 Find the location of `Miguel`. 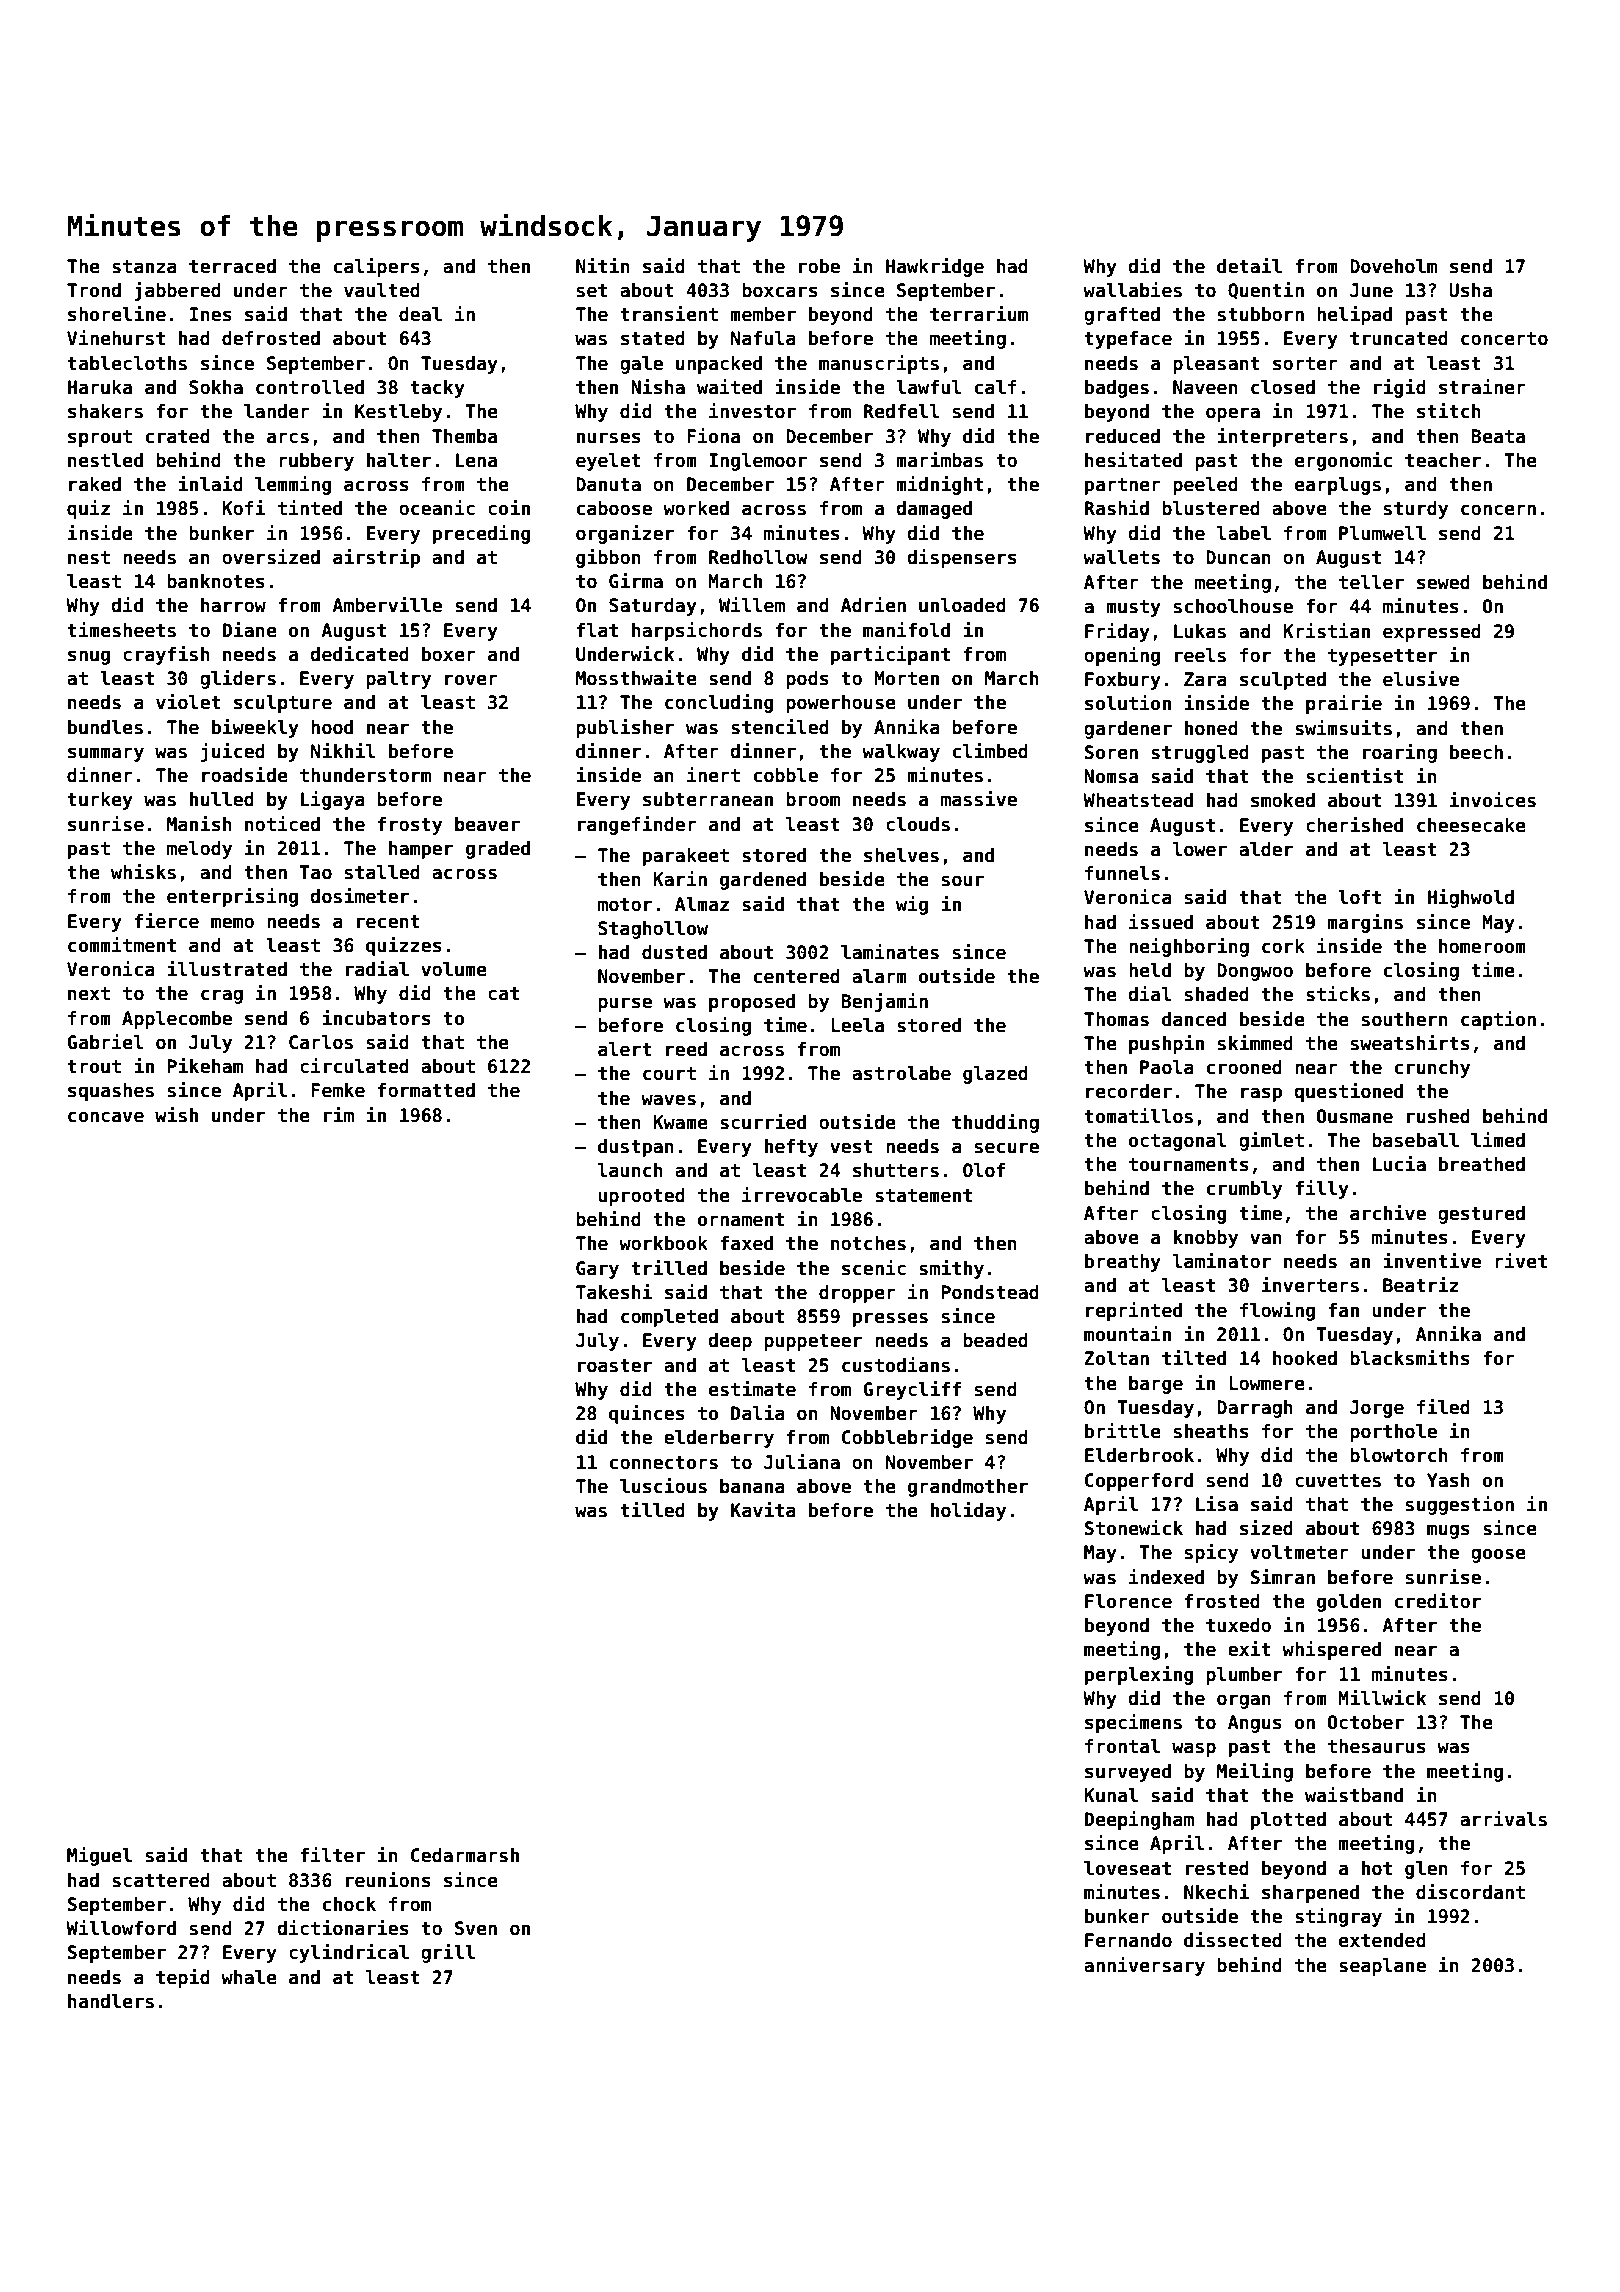

Miguel is located at coordinates (99, 1856).
